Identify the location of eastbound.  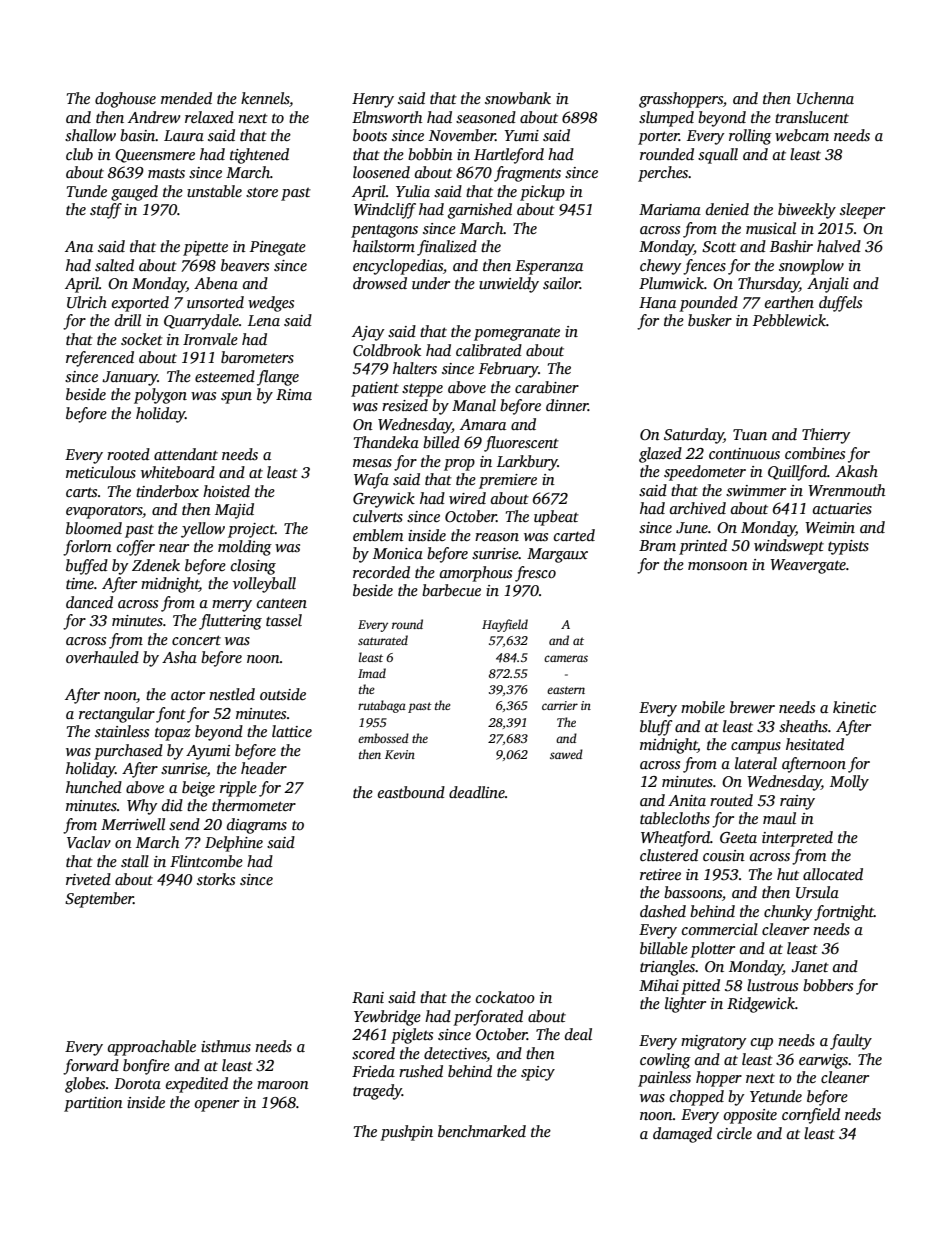
(411, 792).
